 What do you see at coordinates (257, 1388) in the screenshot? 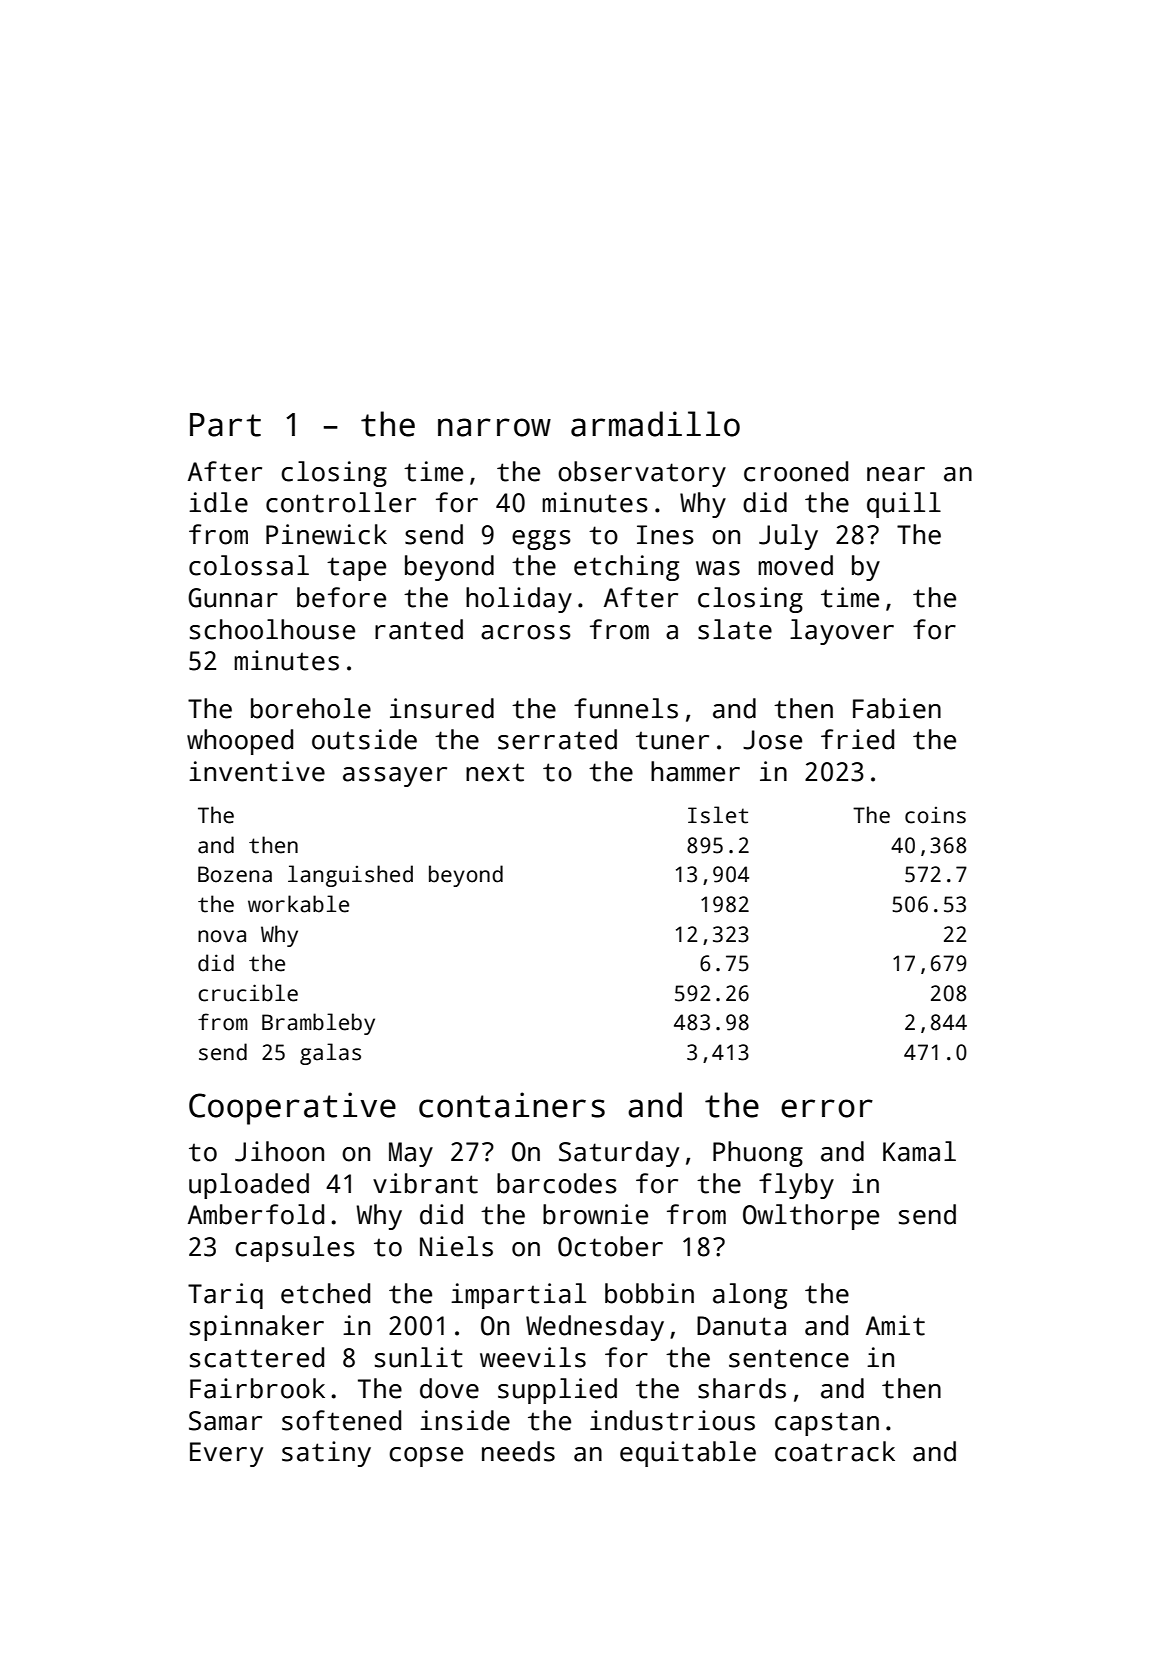
I see `Fairbrook` at bounding box center [257, 1388].
